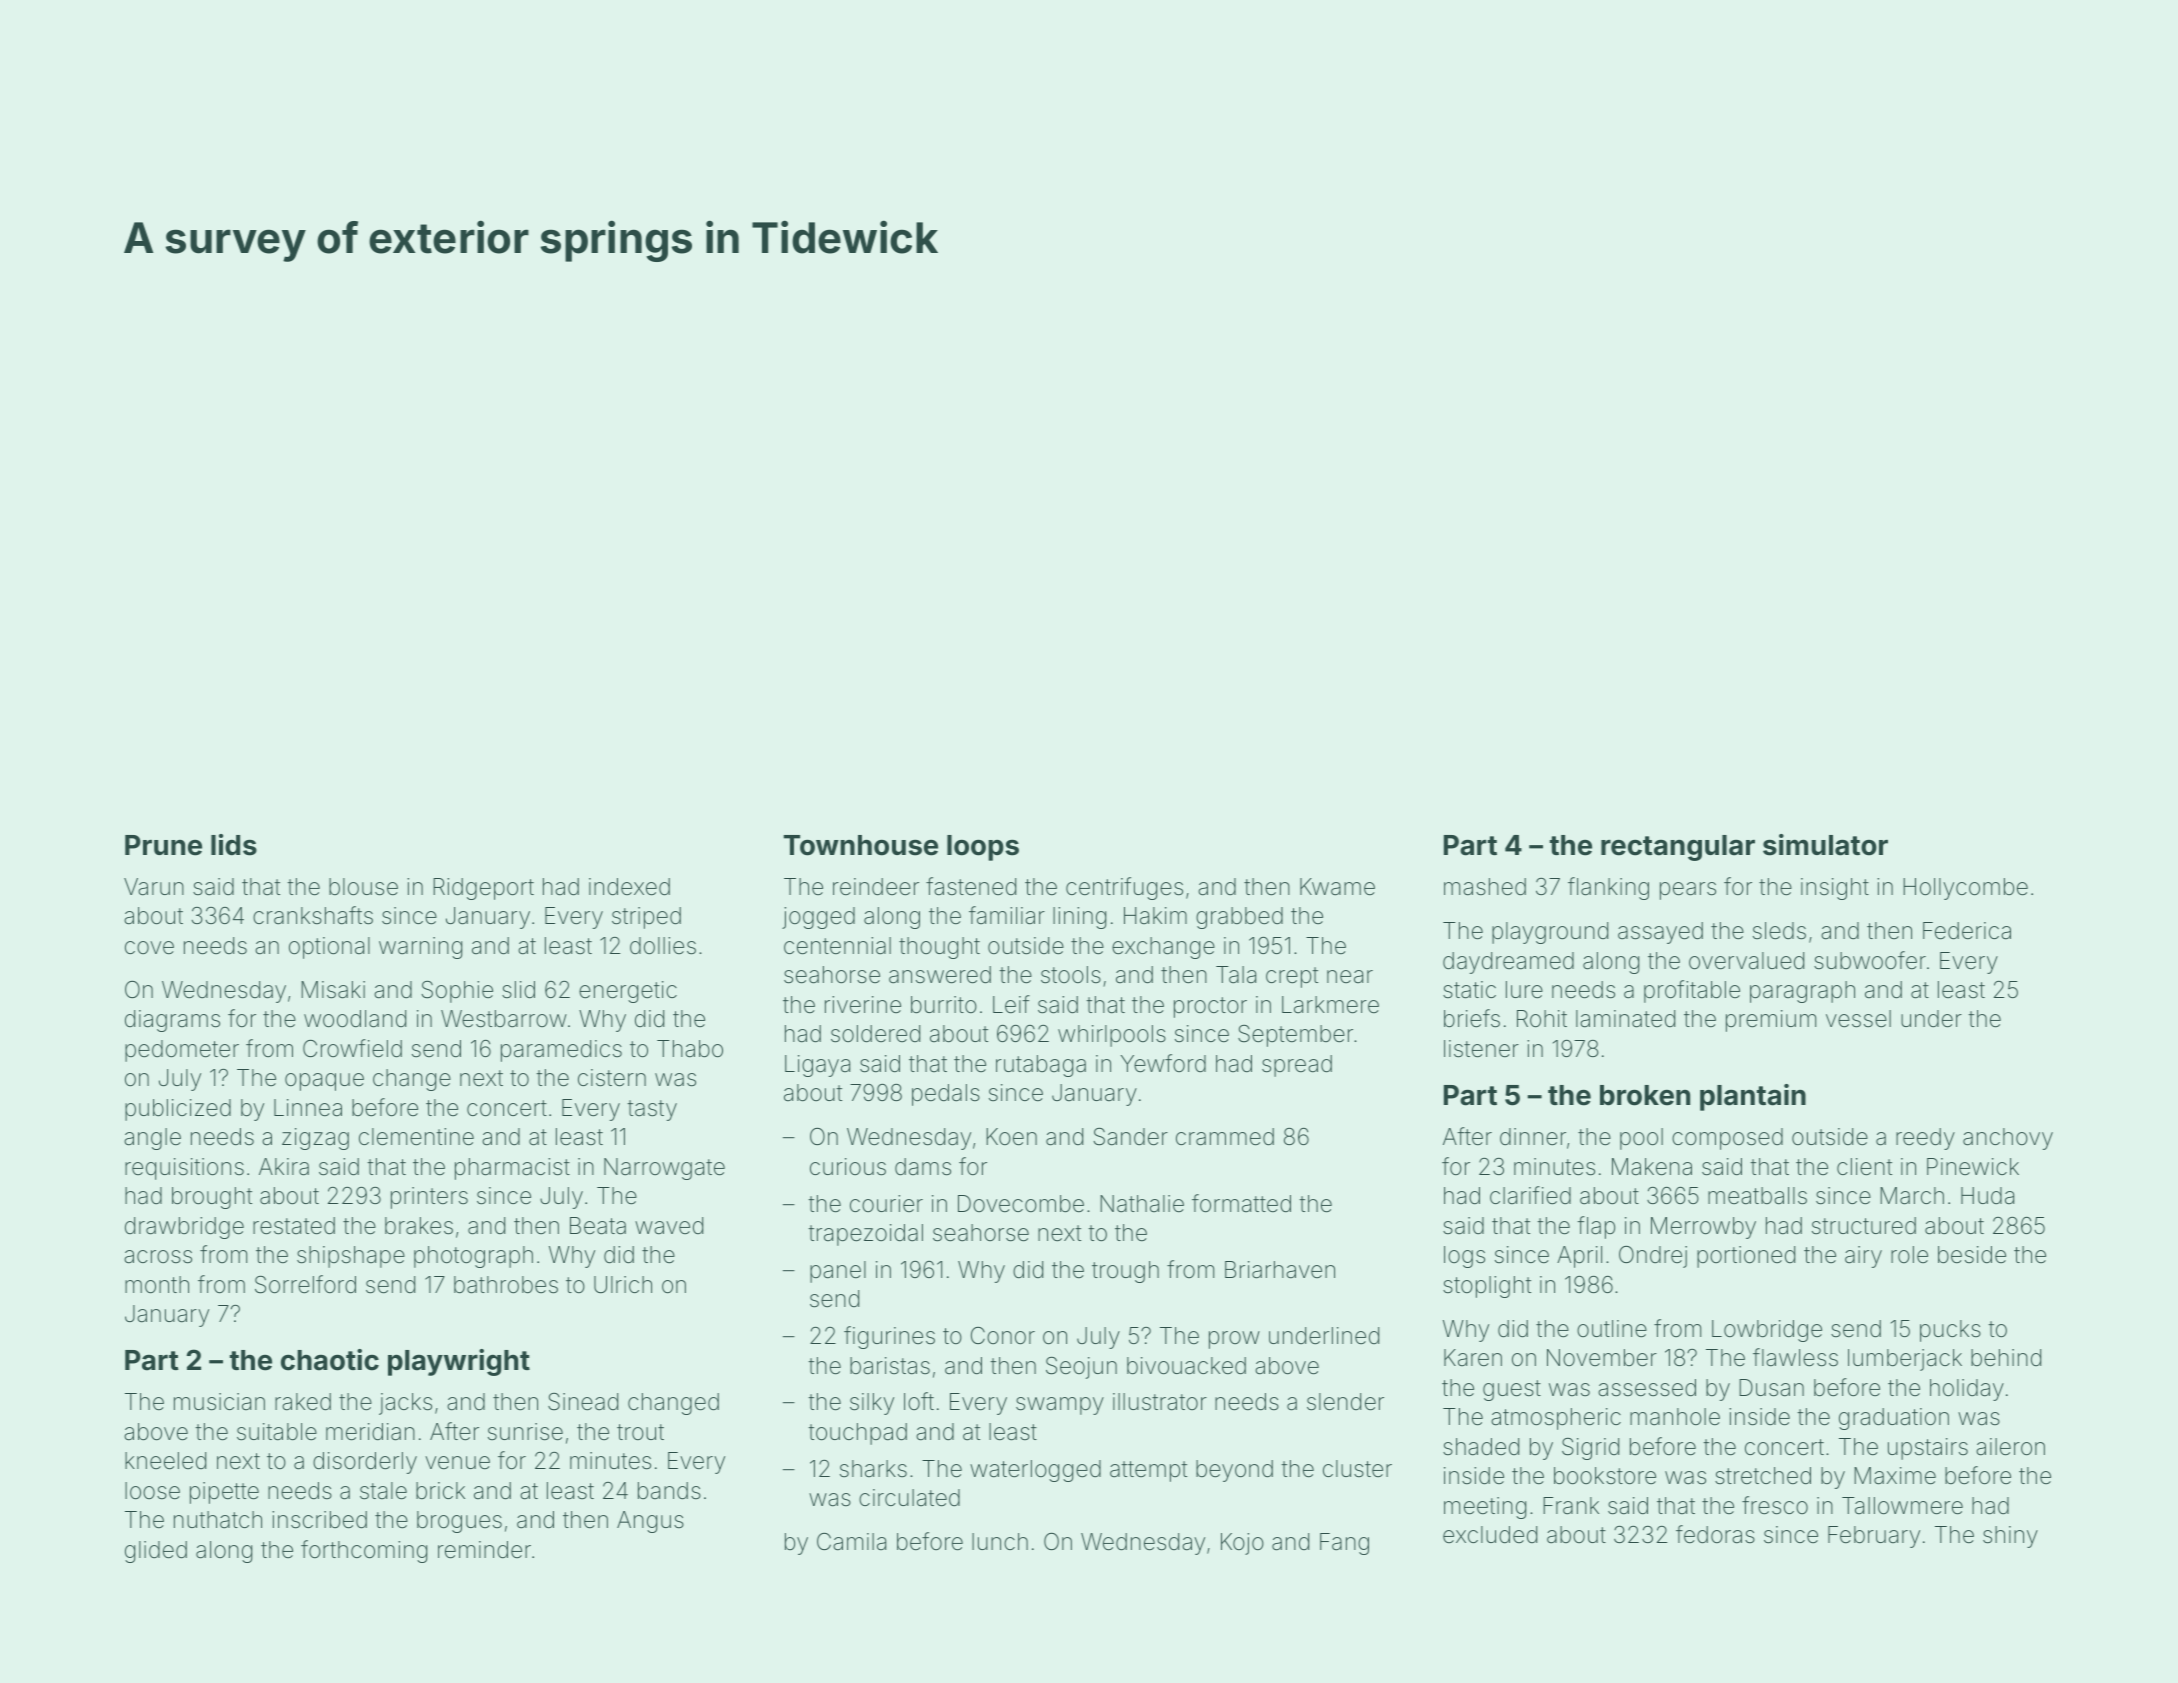 This image has height=1683, width=2178. What do you see at coordinates (370, 1432) in the image?
I see `meridian` at bounding box center [370, 1432].
